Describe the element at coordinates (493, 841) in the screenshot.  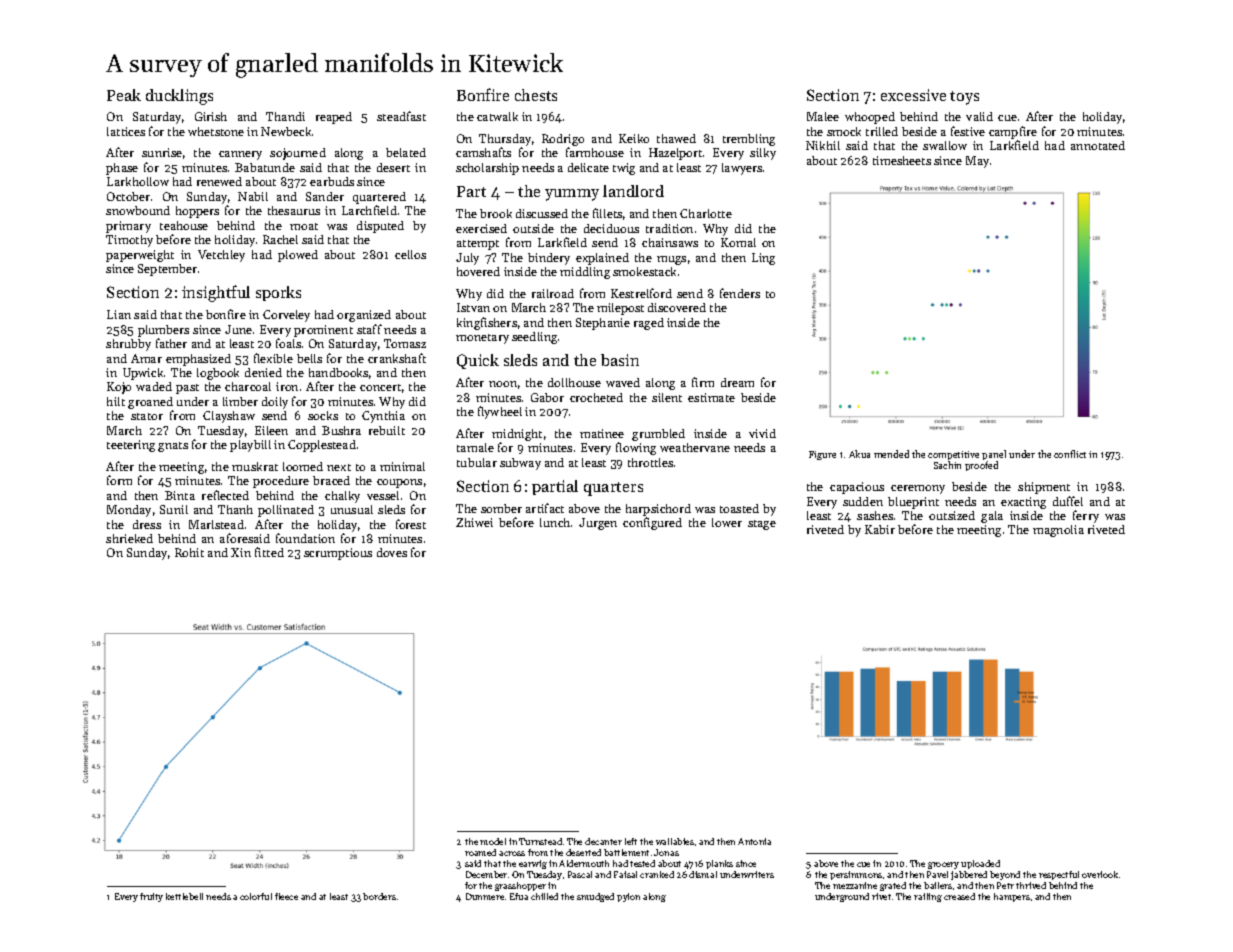
I see `model` at that location.
